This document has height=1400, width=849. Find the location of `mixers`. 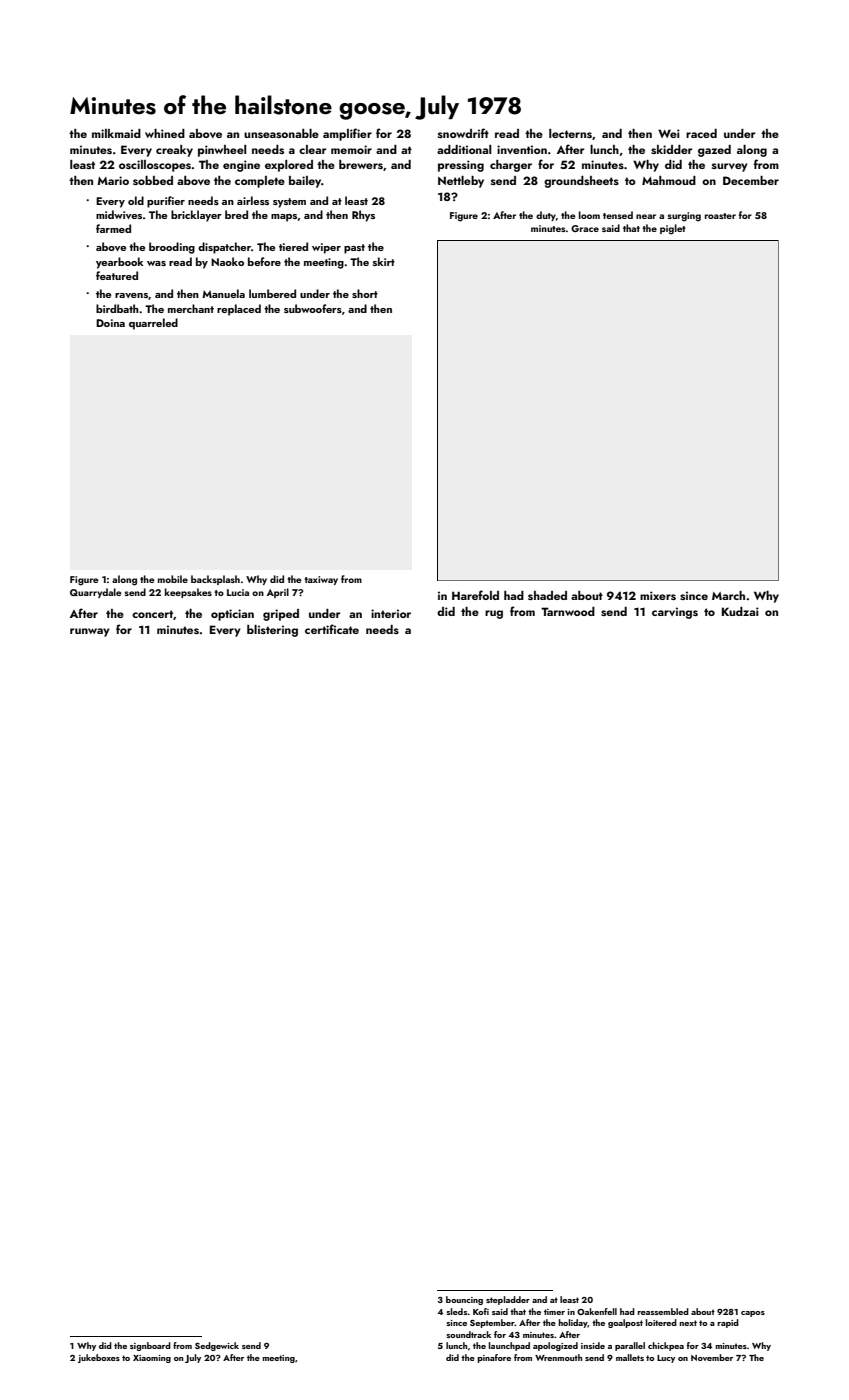

mixers is located at coordinates (658, 595).
